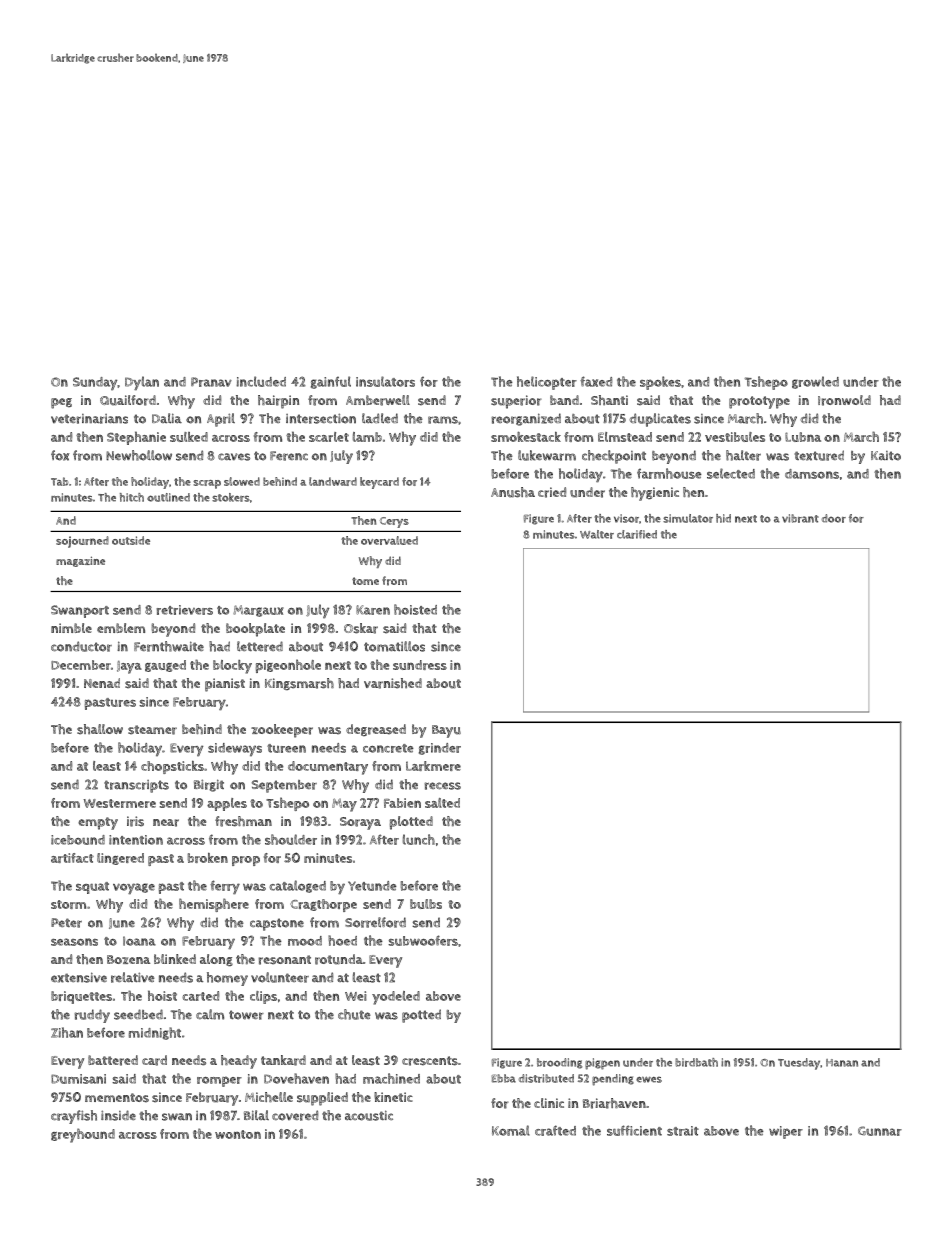 The width and height of the document is (952, 1233). I want to click on door, so click(834, 518).
